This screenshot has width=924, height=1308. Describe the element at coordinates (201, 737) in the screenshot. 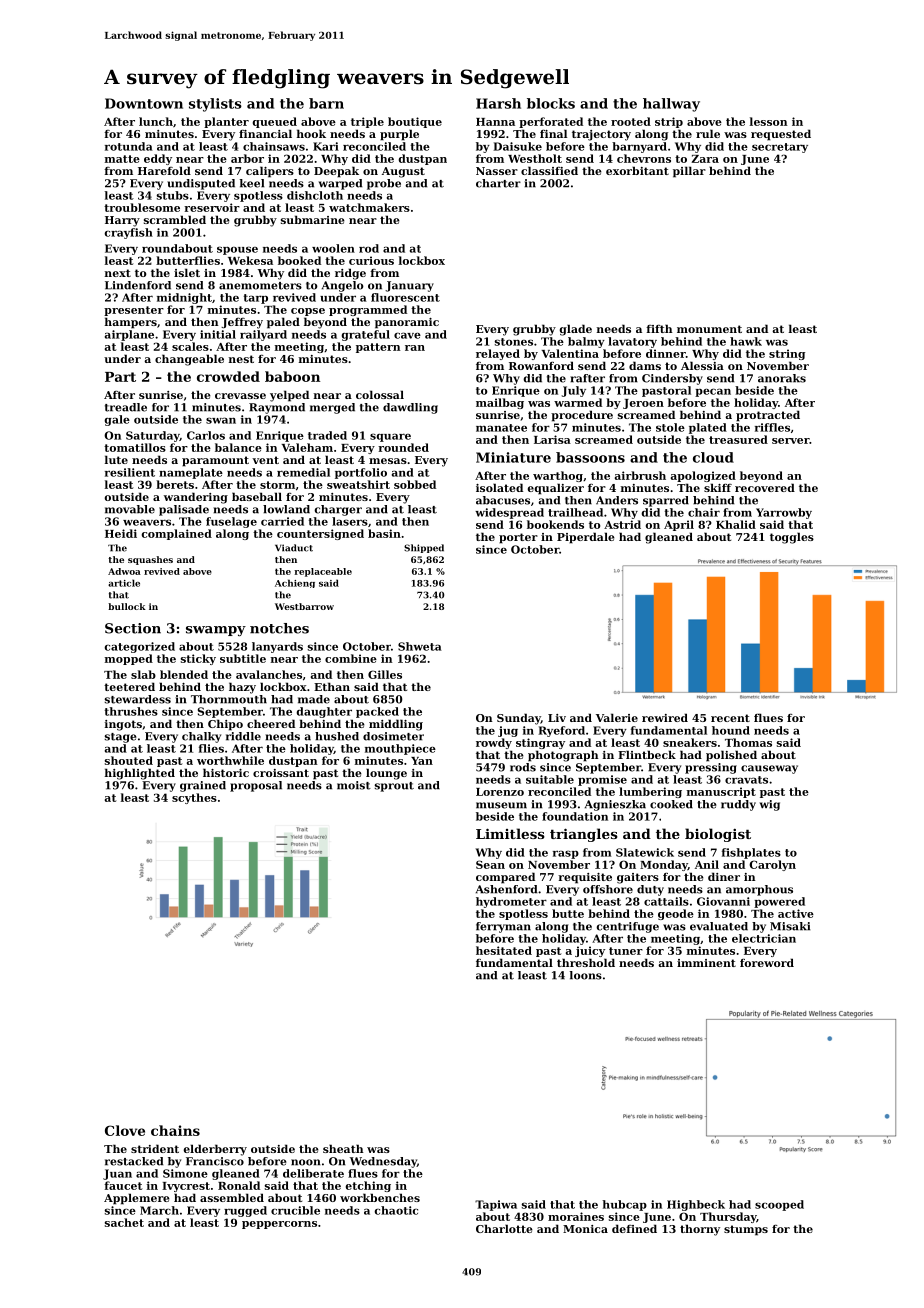

I see `chalky` at that location.
